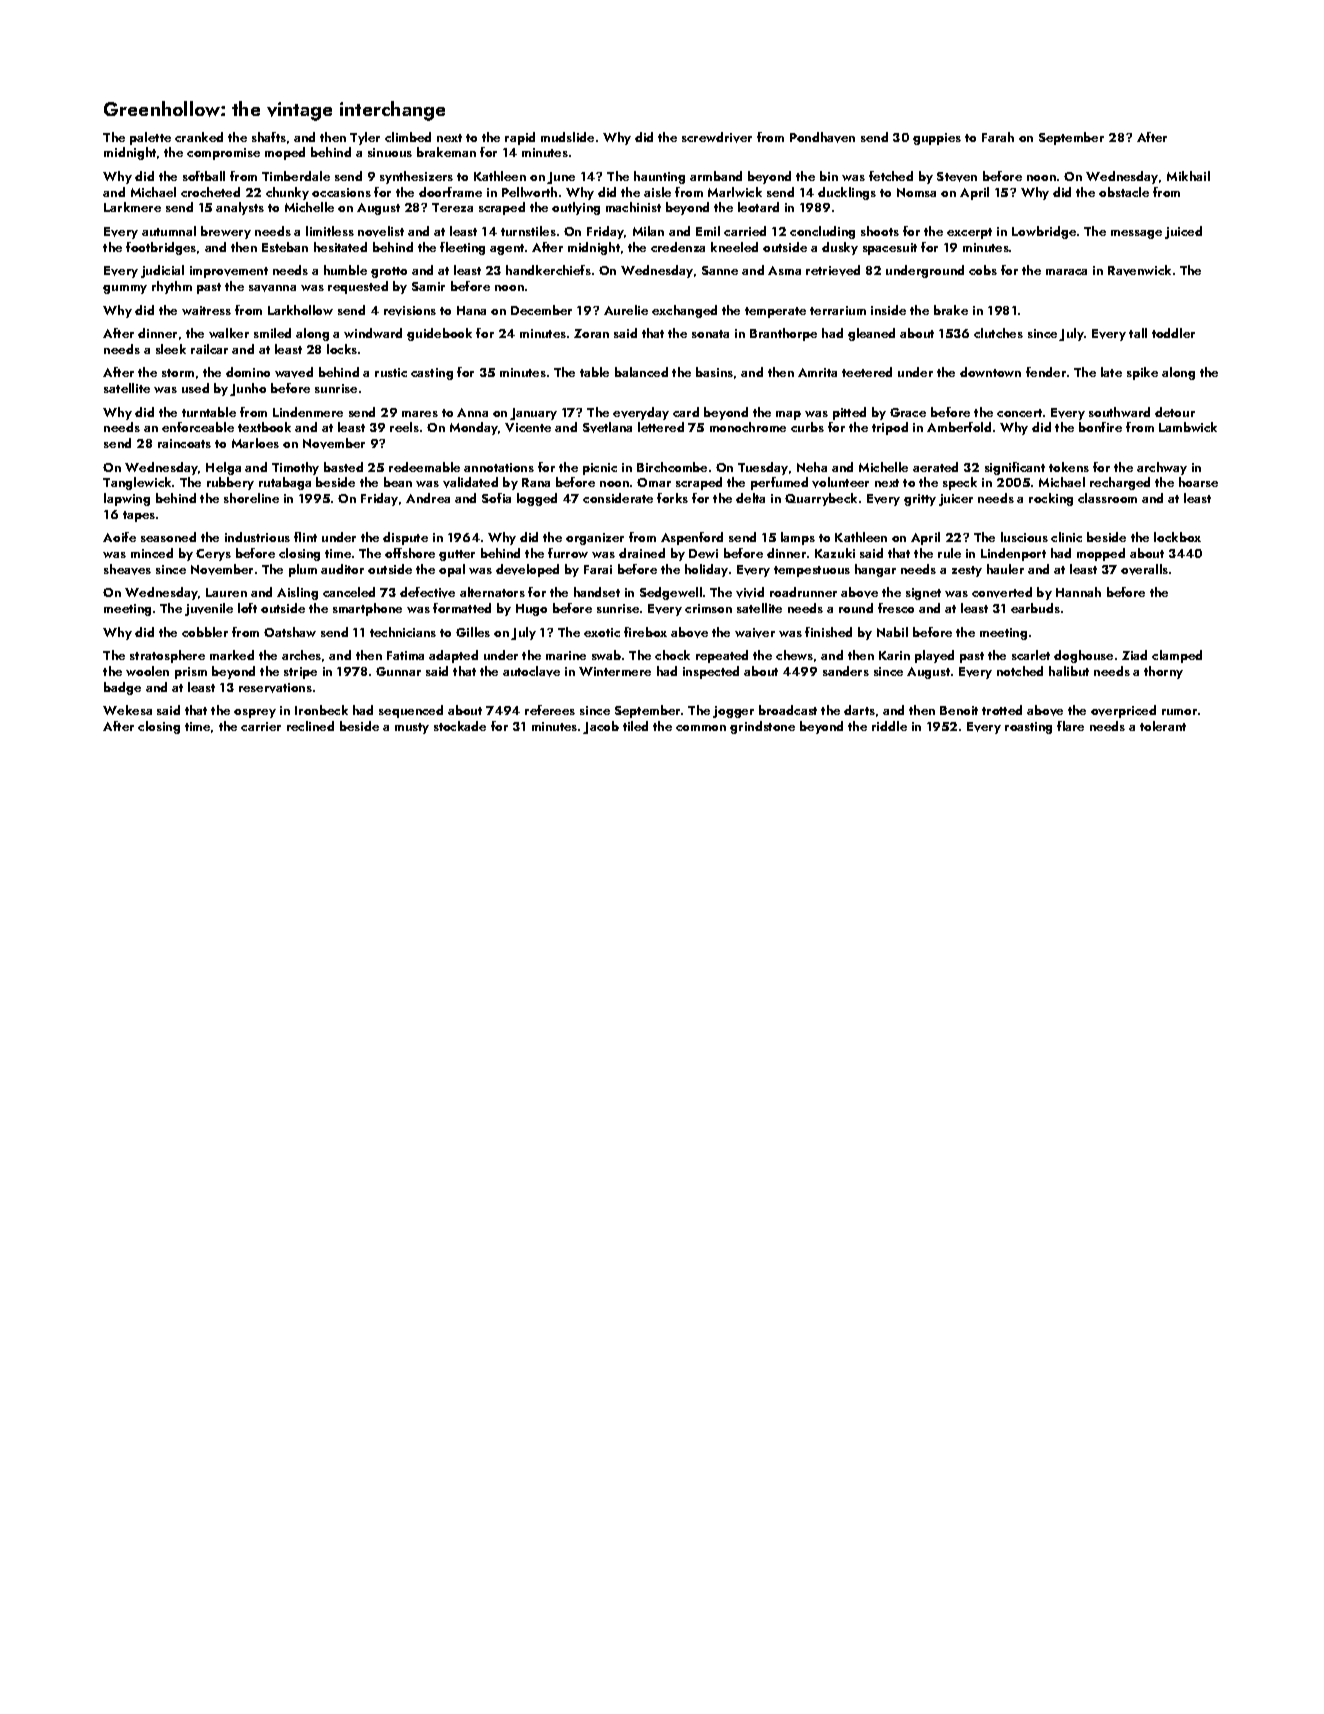 The height and width of the image is (1714, 1324). Describe the element at coordinates (127, 710) in the image. I see `Wekesa` at that location.
